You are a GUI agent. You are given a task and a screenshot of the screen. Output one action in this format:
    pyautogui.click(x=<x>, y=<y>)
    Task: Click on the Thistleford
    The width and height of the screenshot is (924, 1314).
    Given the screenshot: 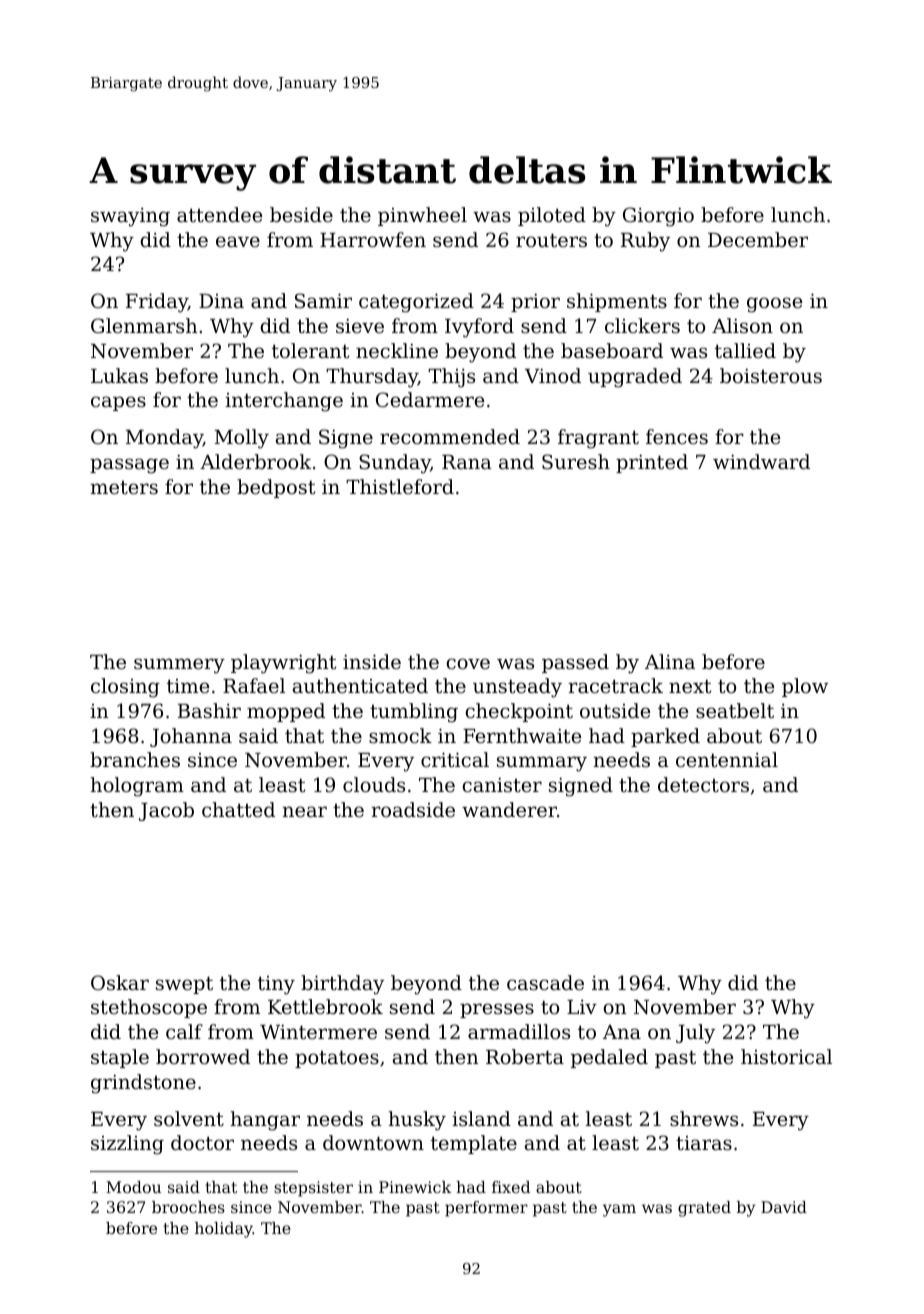 What is the action you would take?
    pyautogui.click(x=400, y=486)
